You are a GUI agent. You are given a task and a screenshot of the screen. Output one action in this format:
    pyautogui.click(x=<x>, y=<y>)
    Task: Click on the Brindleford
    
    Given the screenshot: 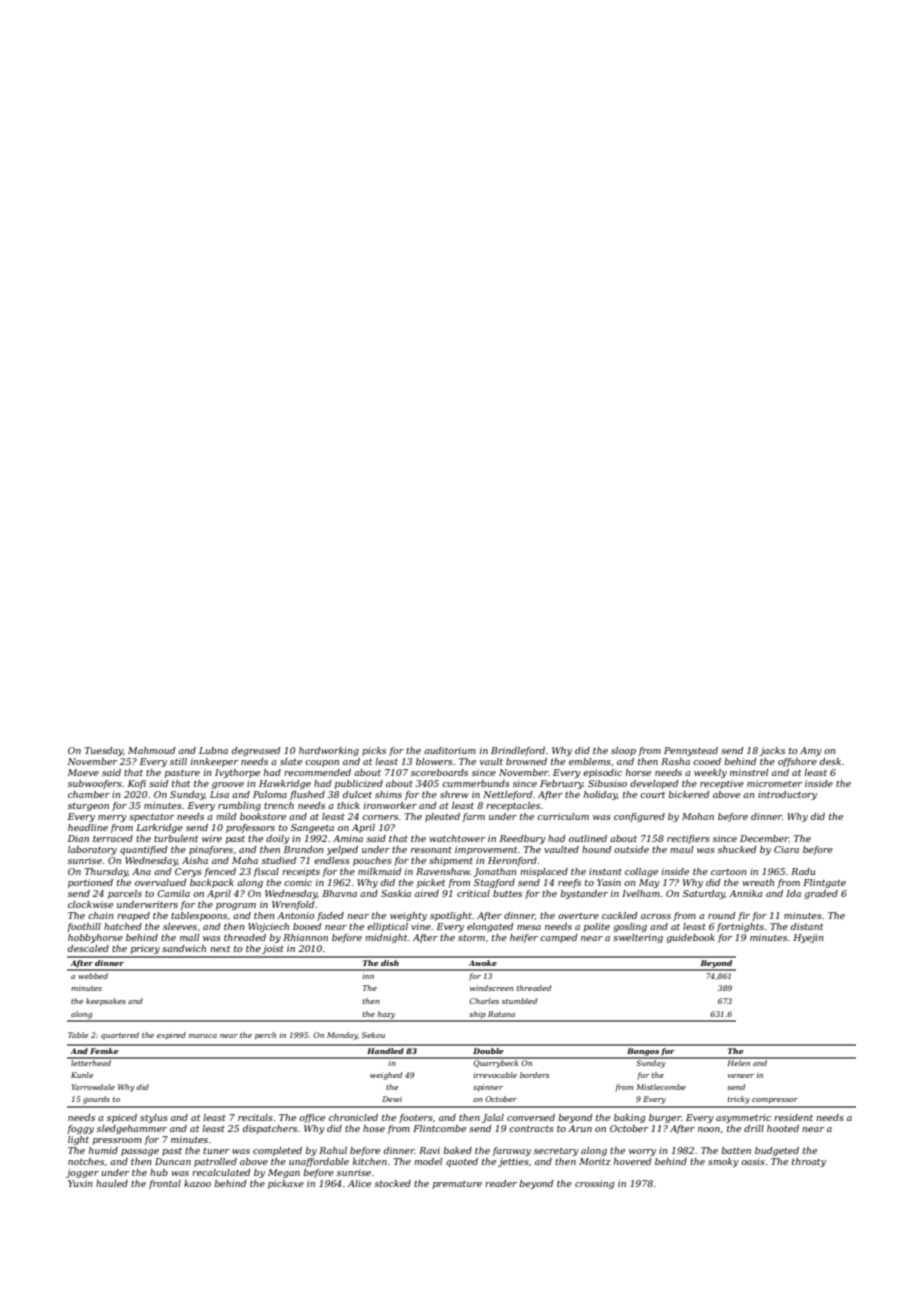 What is the action you would take?
    pyautogui.click(x=518, y=751)
